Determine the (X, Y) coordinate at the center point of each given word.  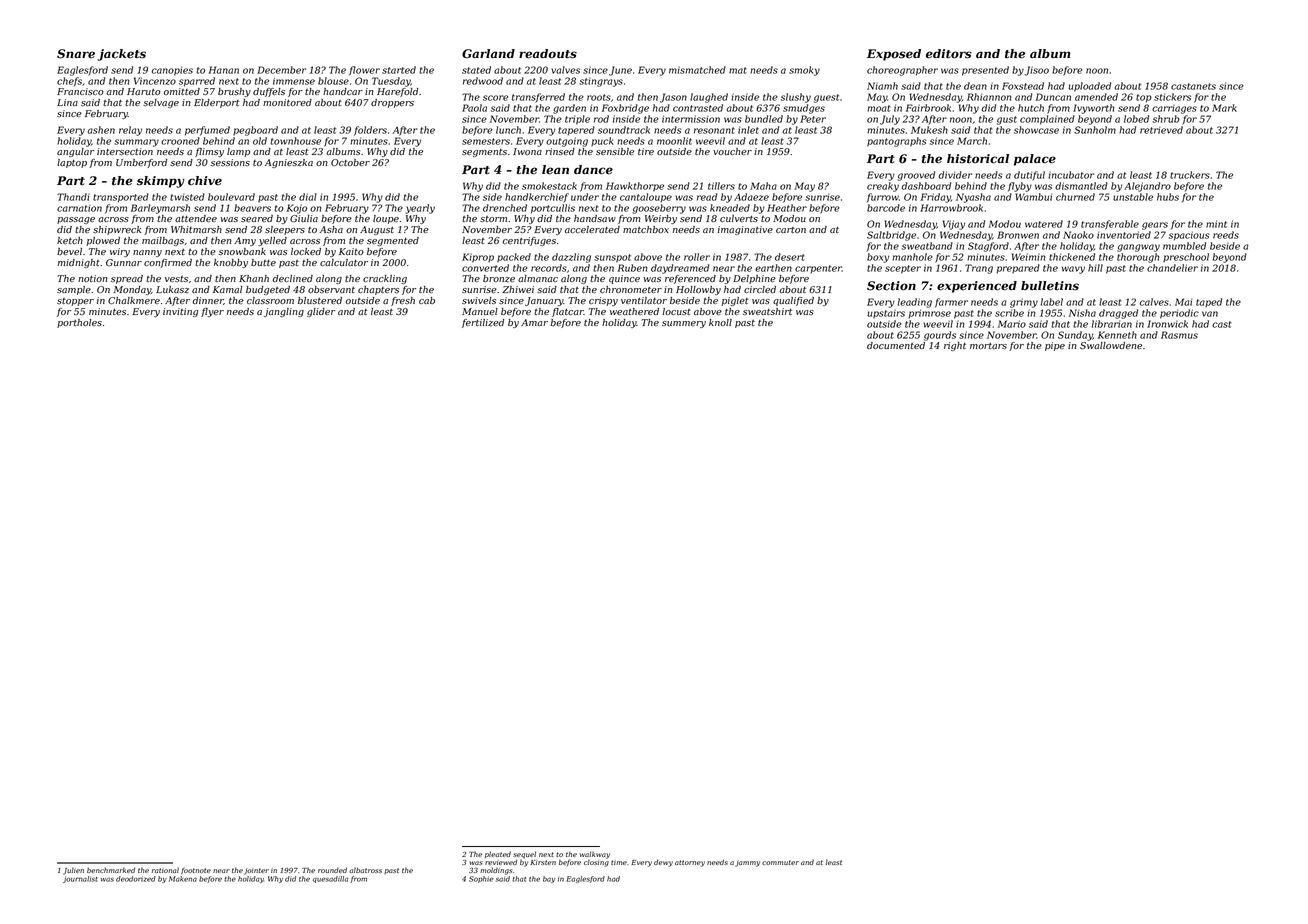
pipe (1055, 346)
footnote (196, 871)
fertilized (483, 323)
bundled (764, 119)
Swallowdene (1111, 345)
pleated (498, 854)
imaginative (745, 230)
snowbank (242, 251)
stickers (1172, 97)
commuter (780, 862)
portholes (79, 323)
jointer (256, 871)
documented (896, 345)
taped (1209, 302)
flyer (212, 312)
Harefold (397, 92)
